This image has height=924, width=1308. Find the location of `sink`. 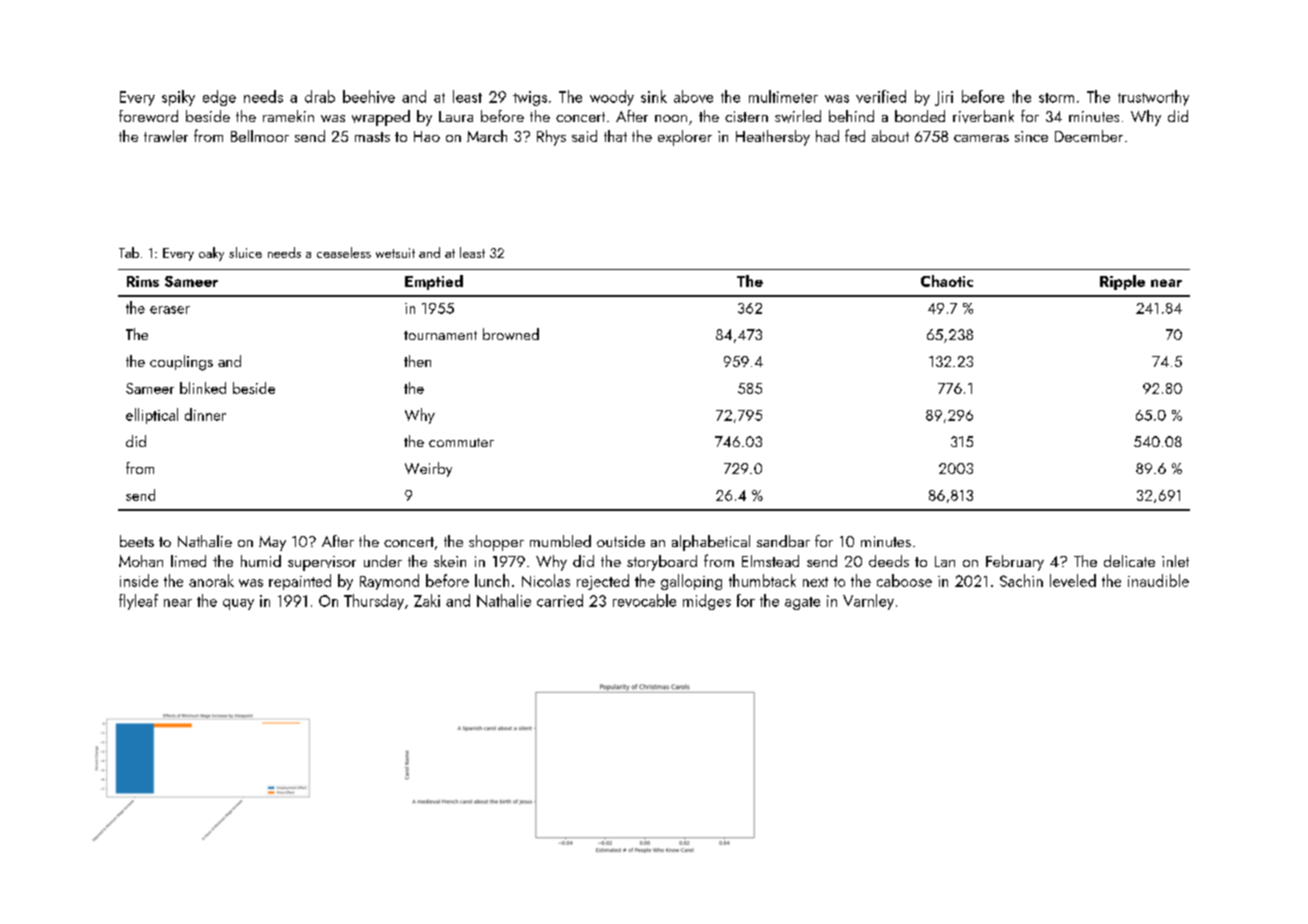

sink is located at coordinates (654, 96).
